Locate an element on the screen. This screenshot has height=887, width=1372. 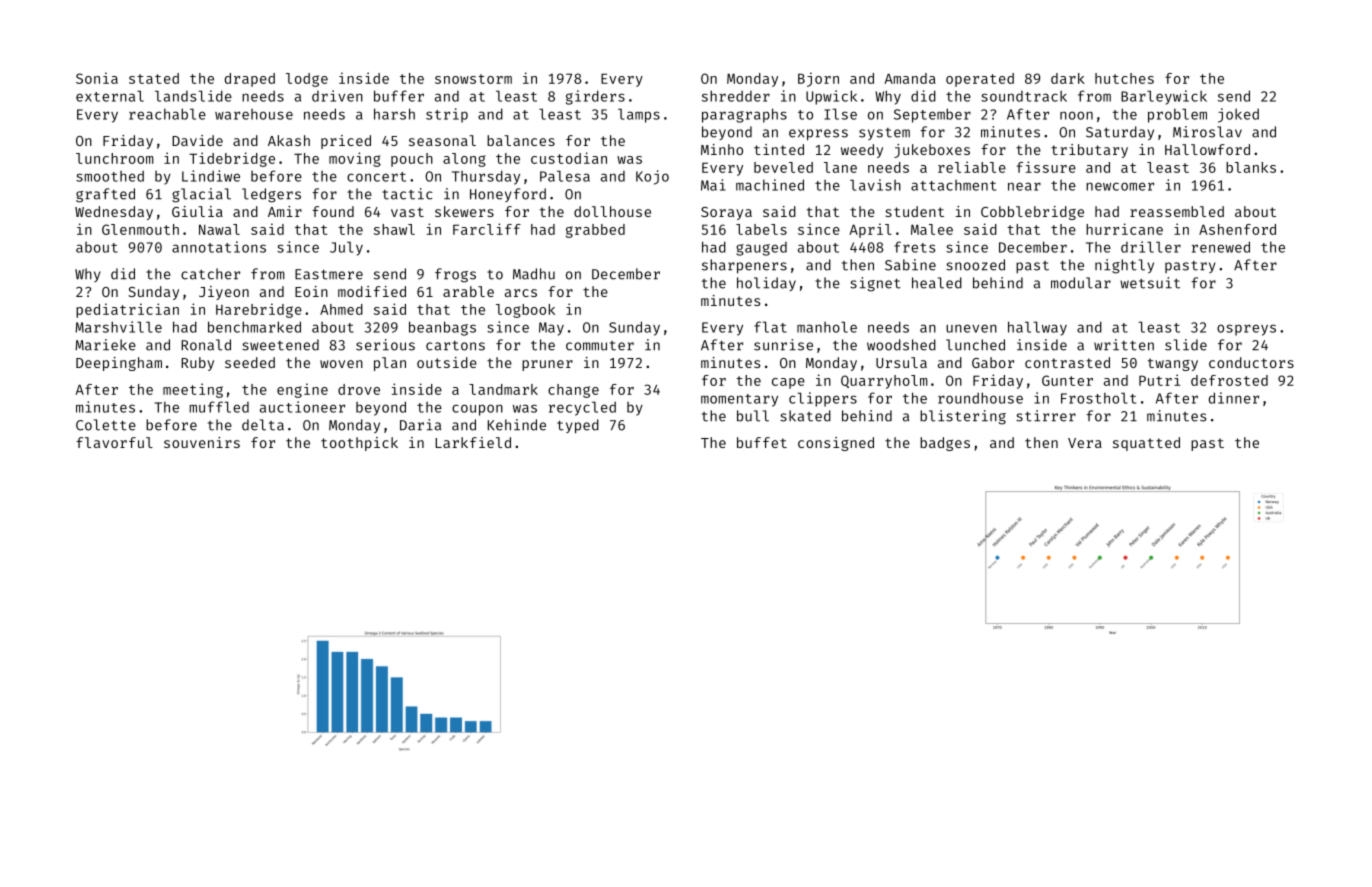
dark is located at coordinates (1068, 78).
